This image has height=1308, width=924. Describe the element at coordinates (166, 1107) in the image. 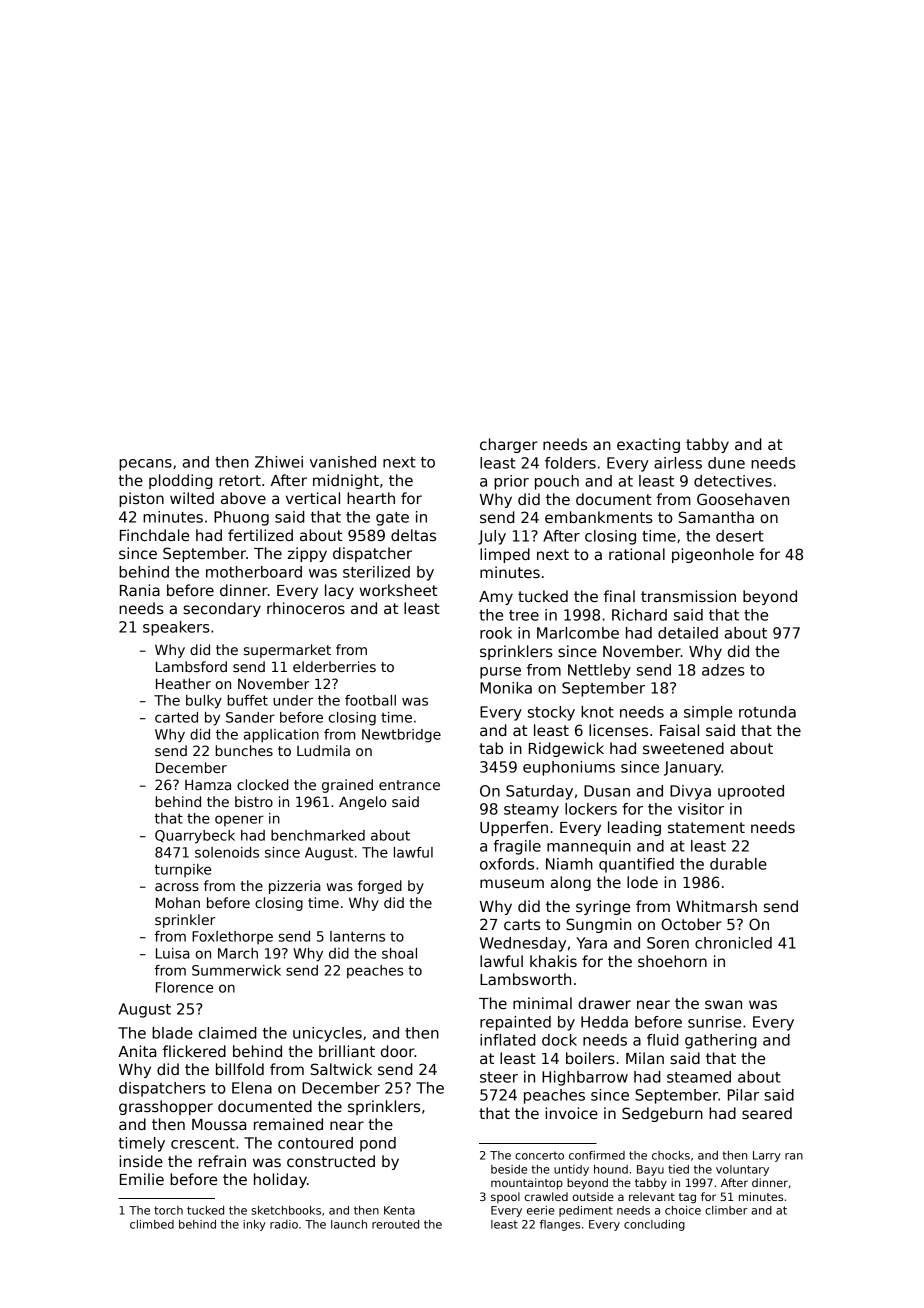

I see `grasshopper` at that location.
